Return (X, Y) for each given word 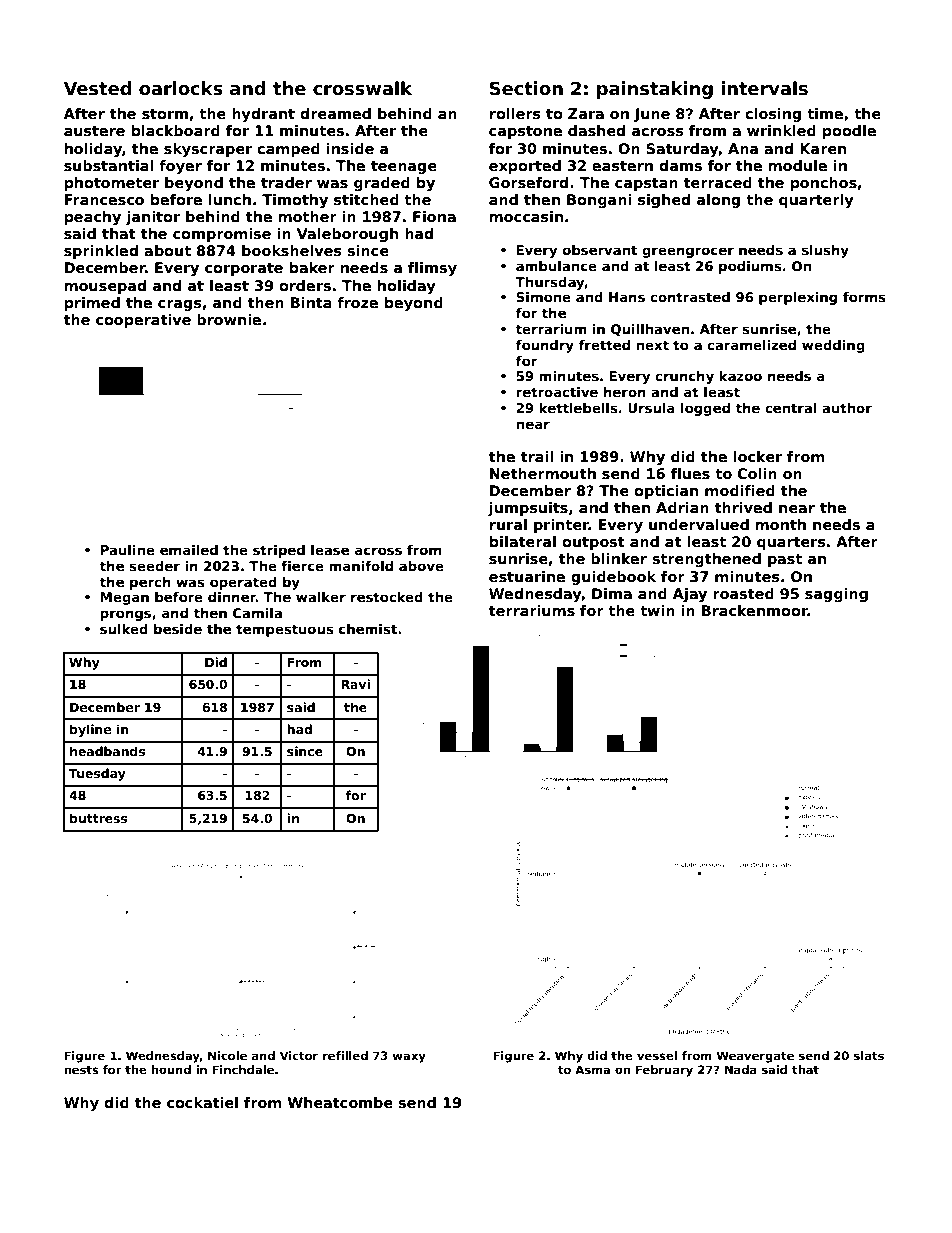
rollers (515, 113)
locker (758, 456)
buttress (98, 818)
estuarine (527, 576)
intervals (764, 88)
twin (657, 610)
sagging (836, 595)
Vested (97, 88)
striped (279, 551)
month (781, 524)
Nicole (227, 1055)
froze (357, 302)
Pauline (128, 550)
